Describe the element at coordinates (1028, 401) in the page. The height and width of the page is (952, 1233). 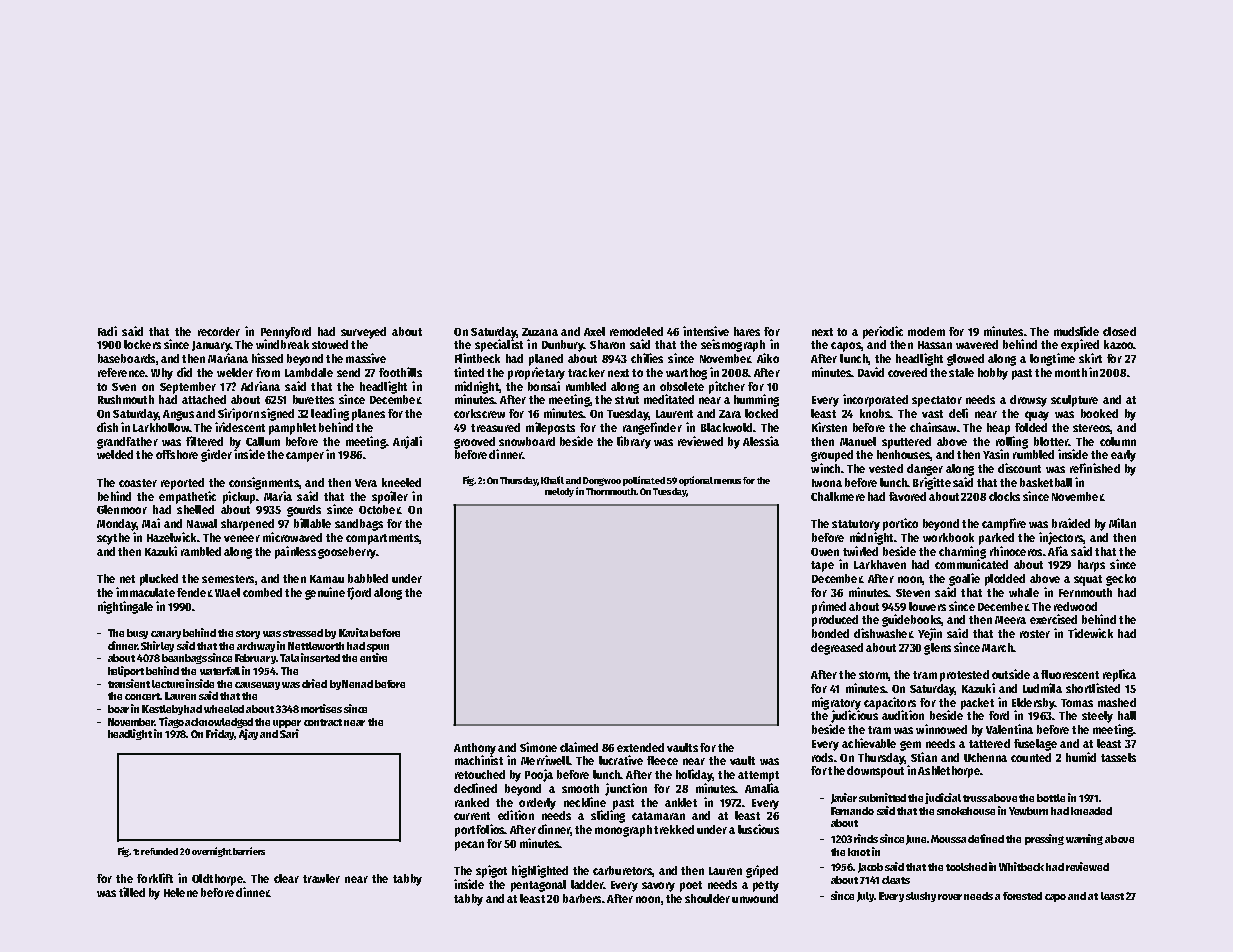
I see `drowsy` at that location.
